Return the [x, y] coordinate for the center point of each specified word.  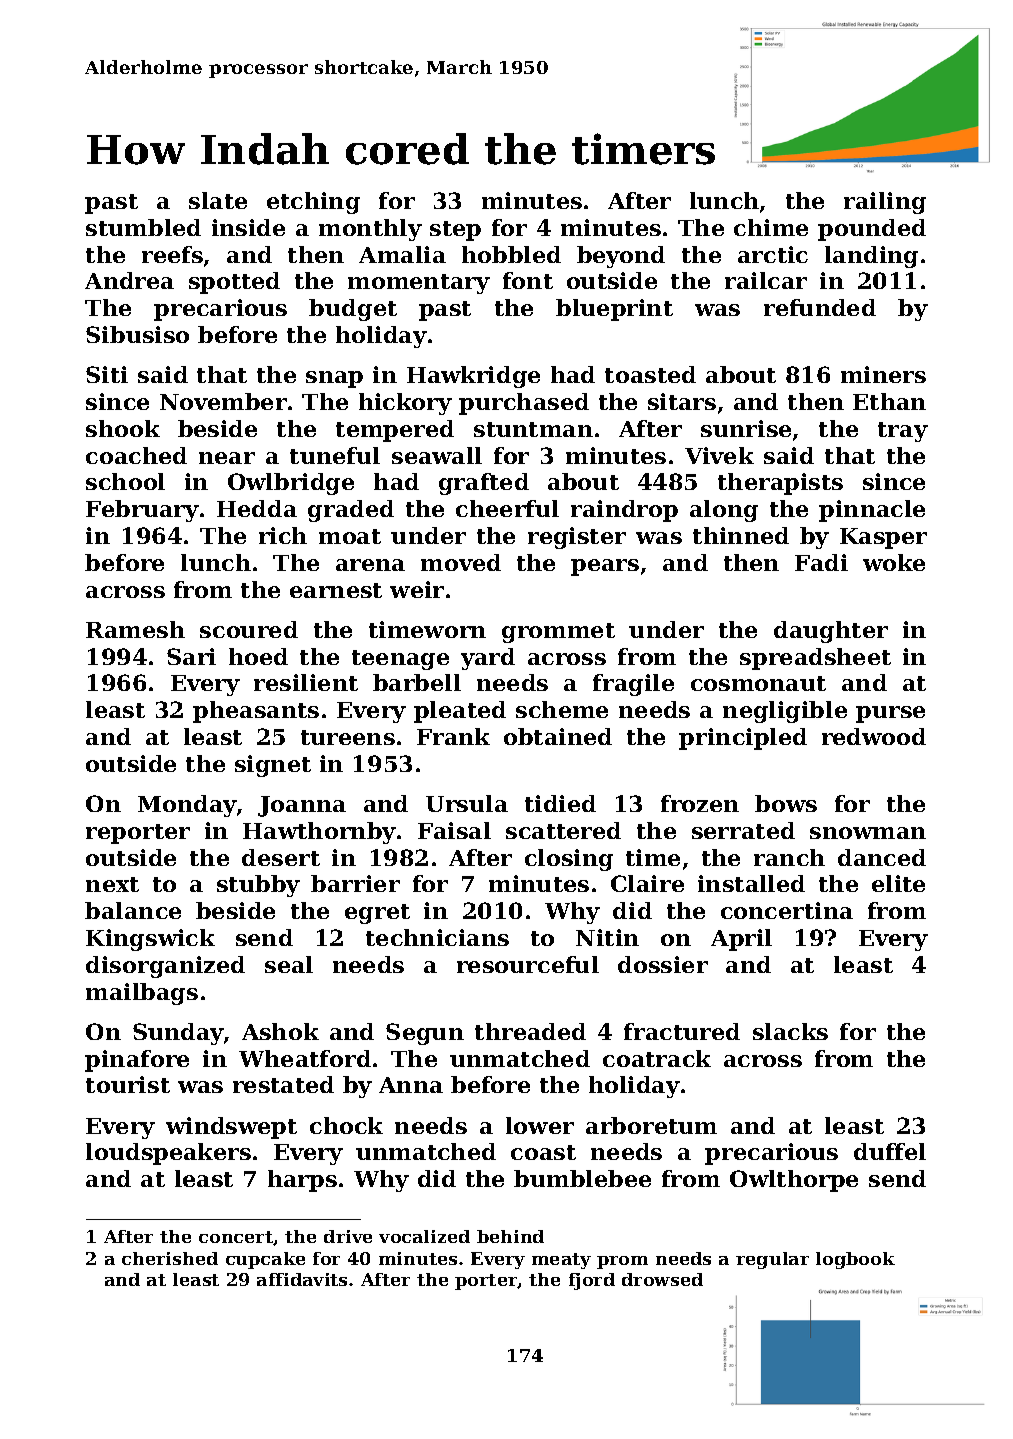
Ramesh [135, 629]
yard [488, 659]
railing [885, 203]
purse [890, 714]
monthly [370, 230]
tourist [128, 1084]
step [455, 231]
